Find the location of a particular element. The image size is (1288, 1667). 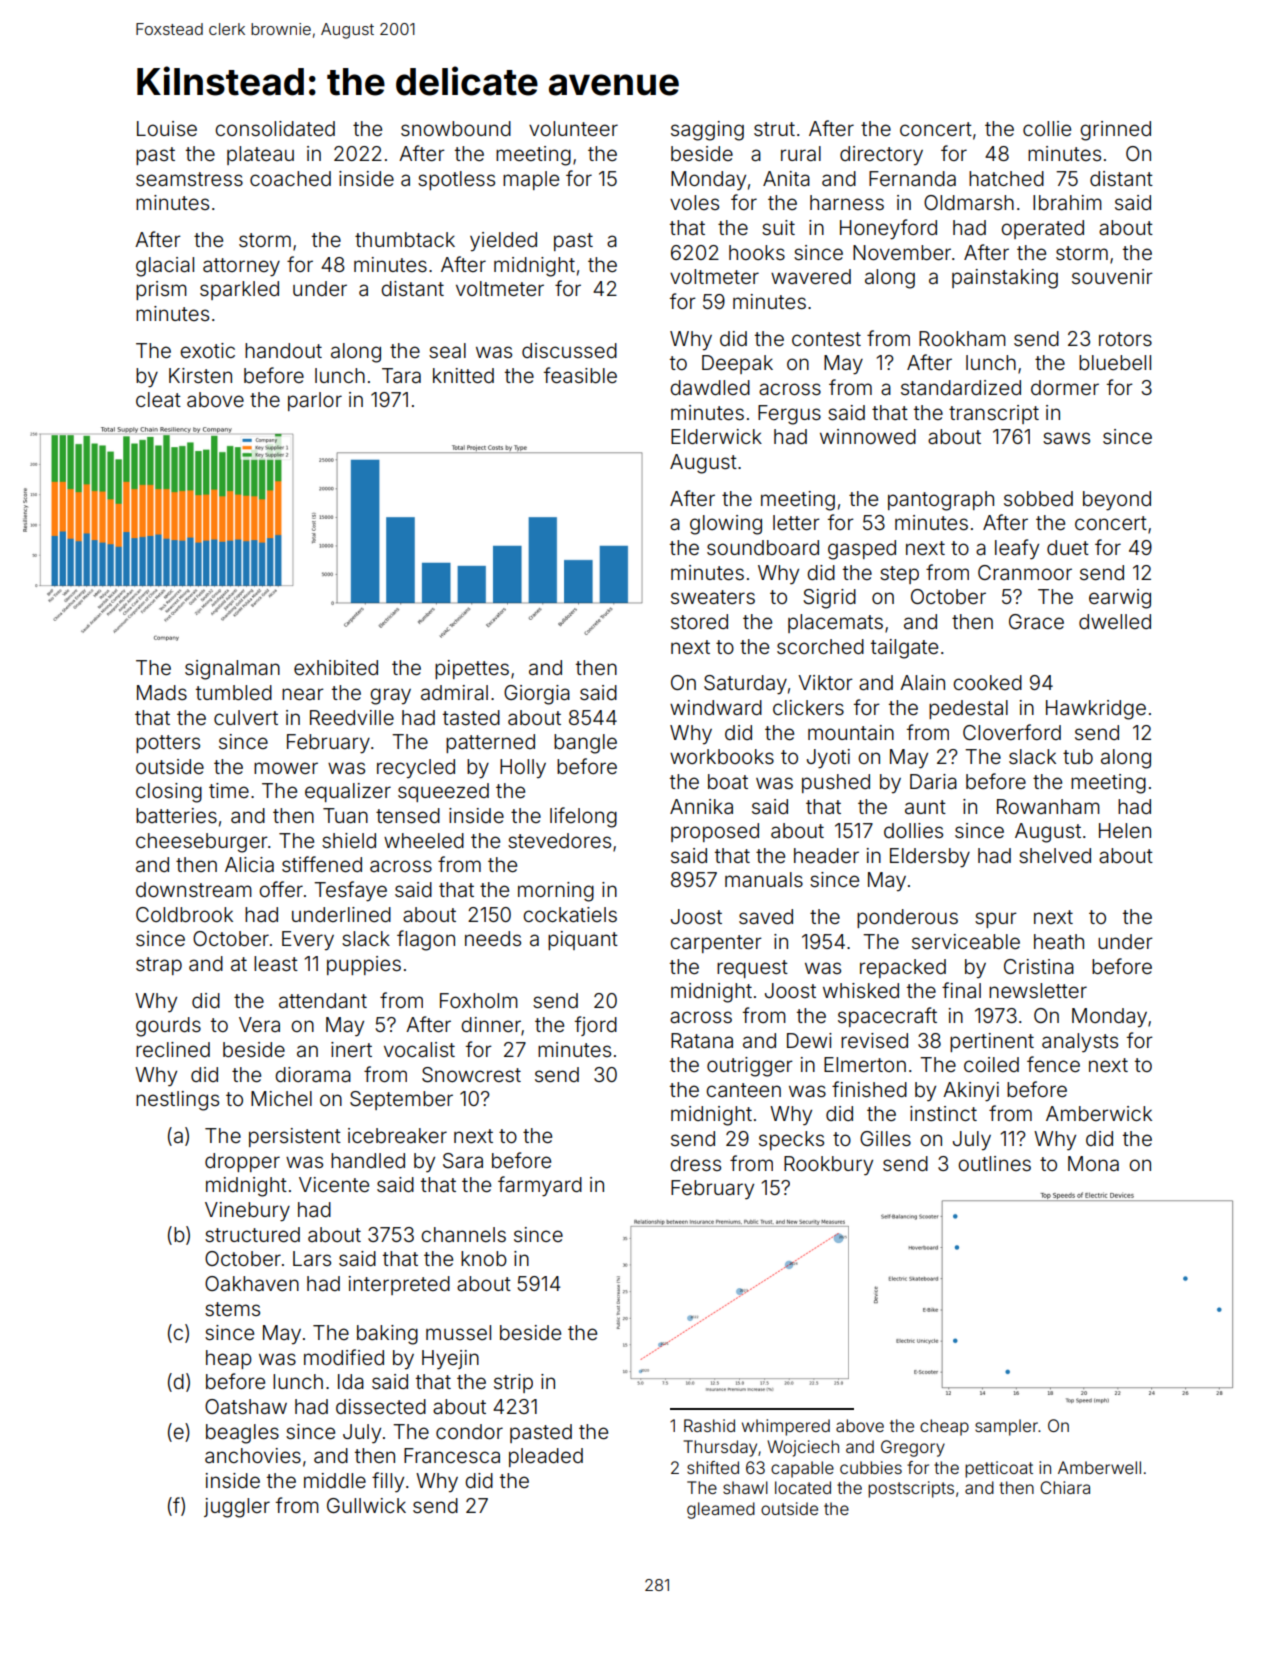

specks is located at coordinates (791, 1140).
